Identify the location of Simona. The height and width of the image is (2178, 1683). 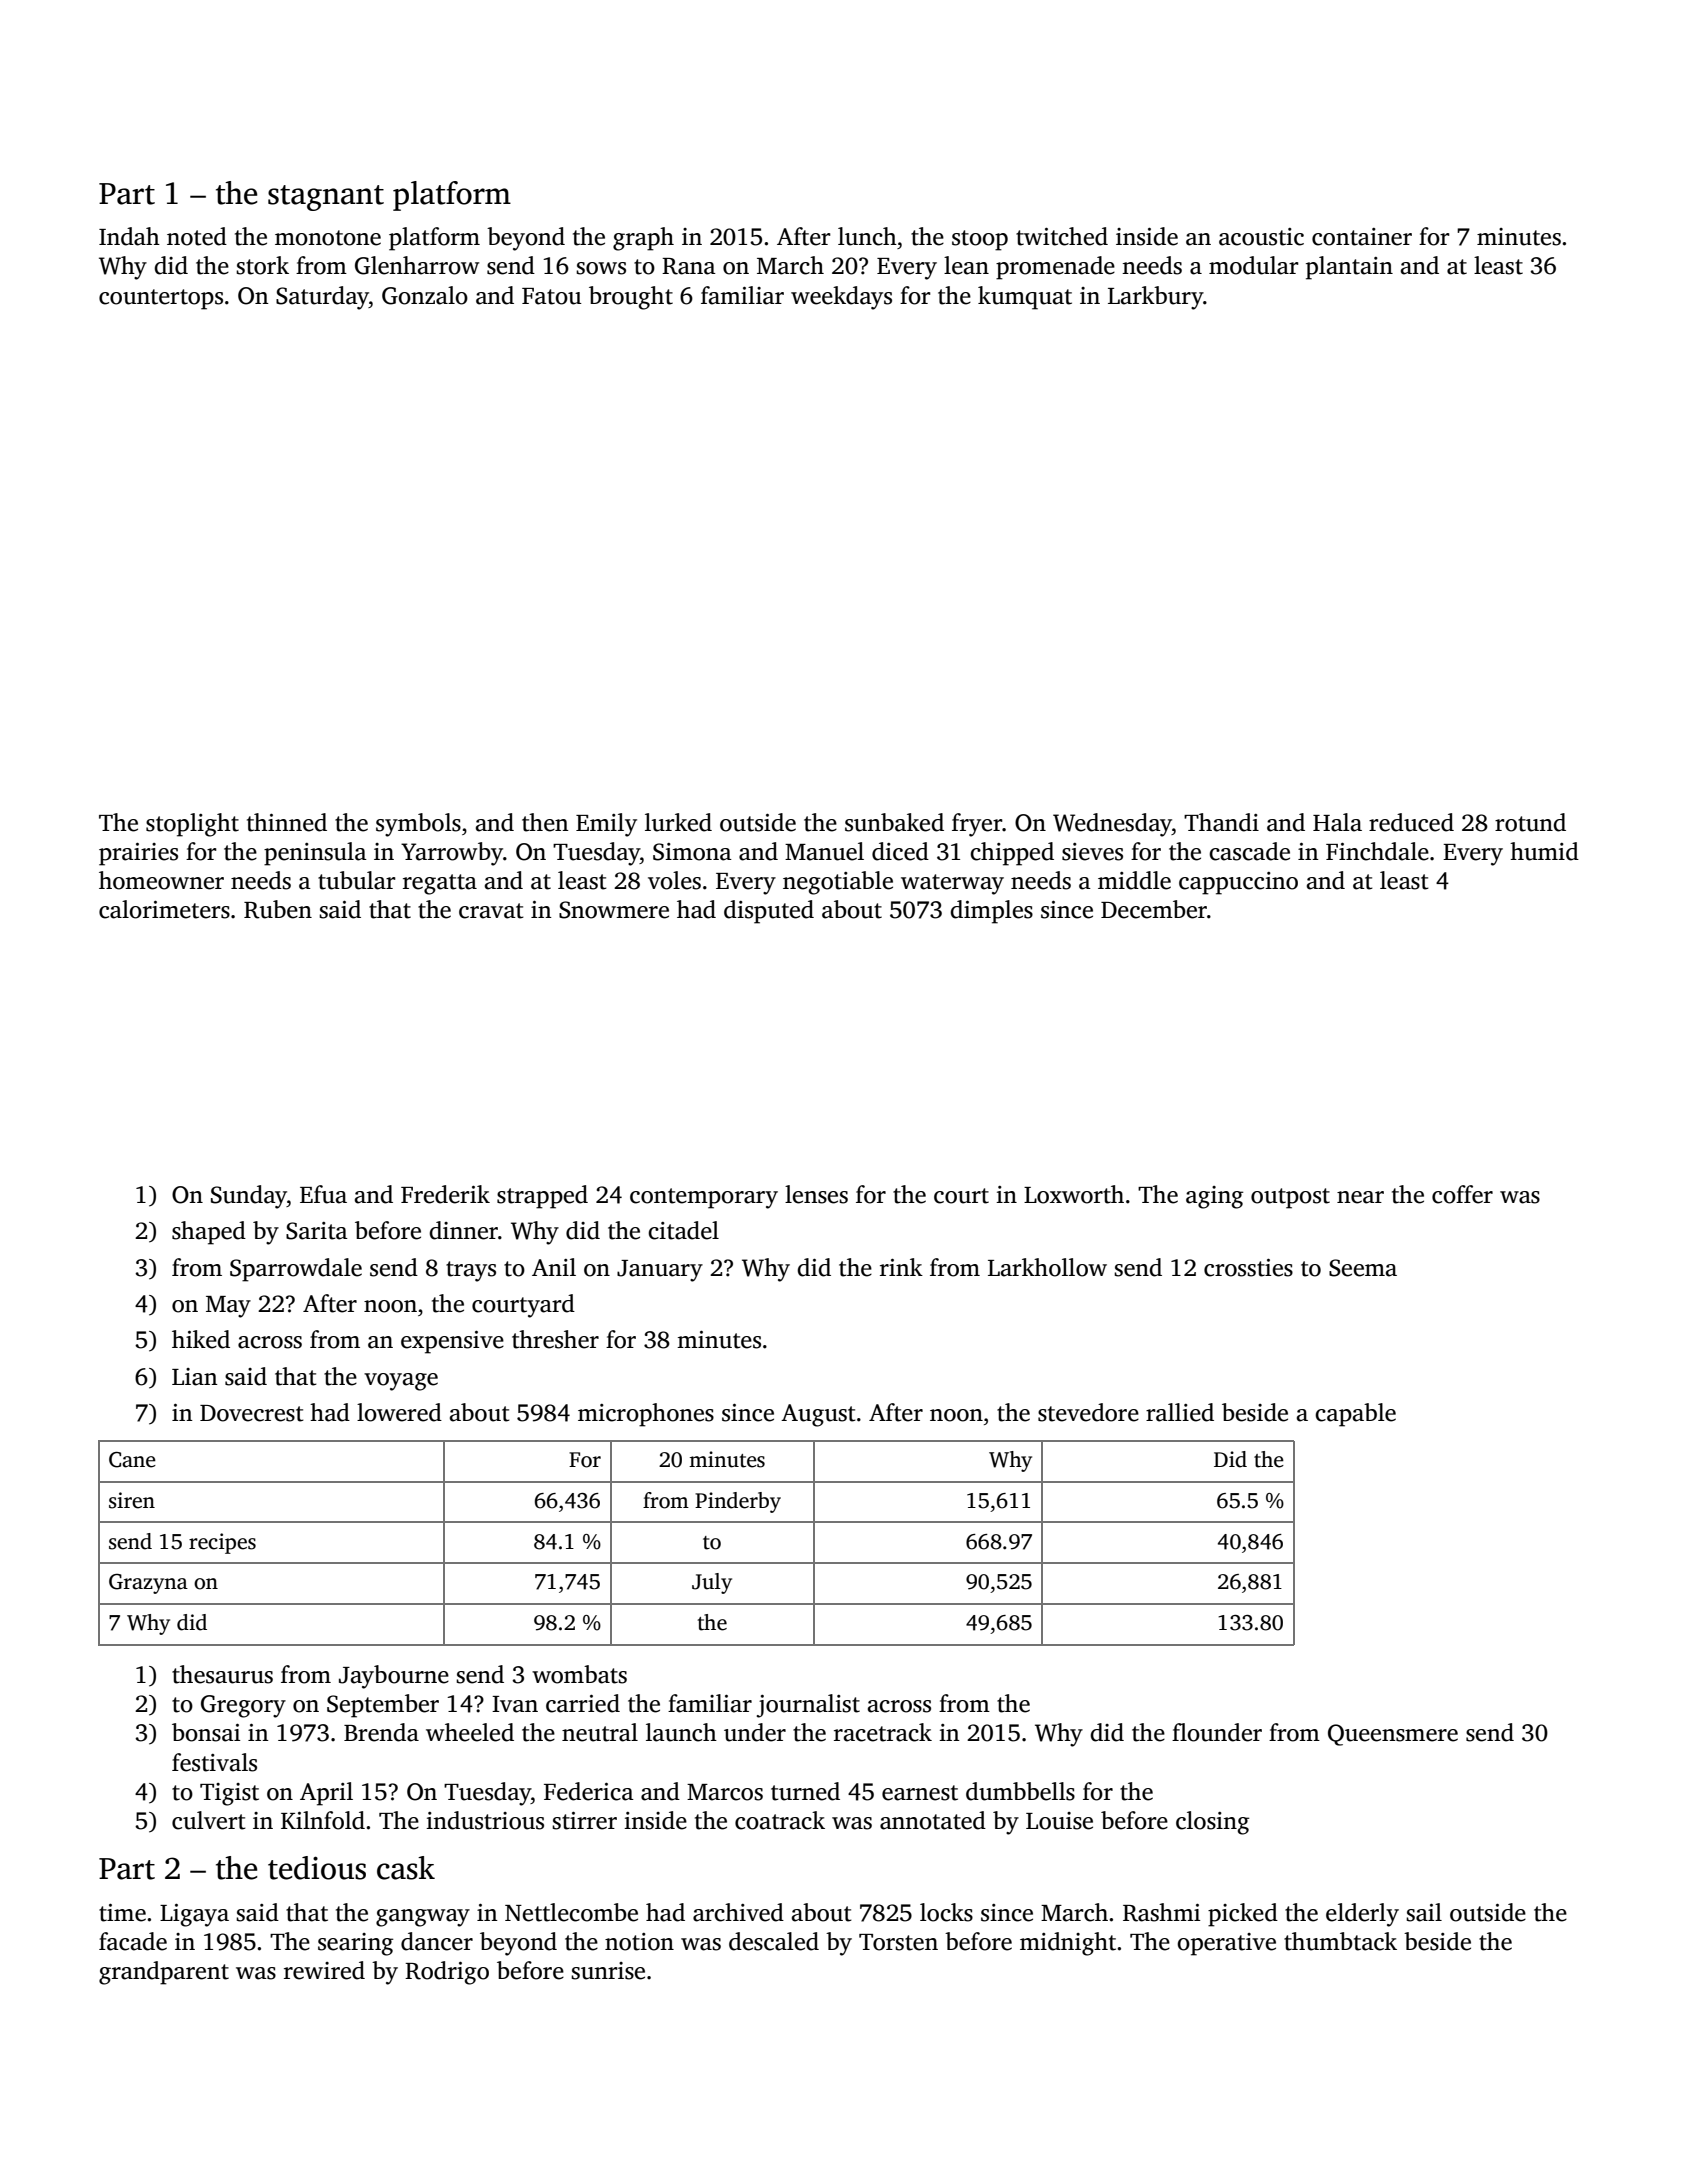
(692, 852).
